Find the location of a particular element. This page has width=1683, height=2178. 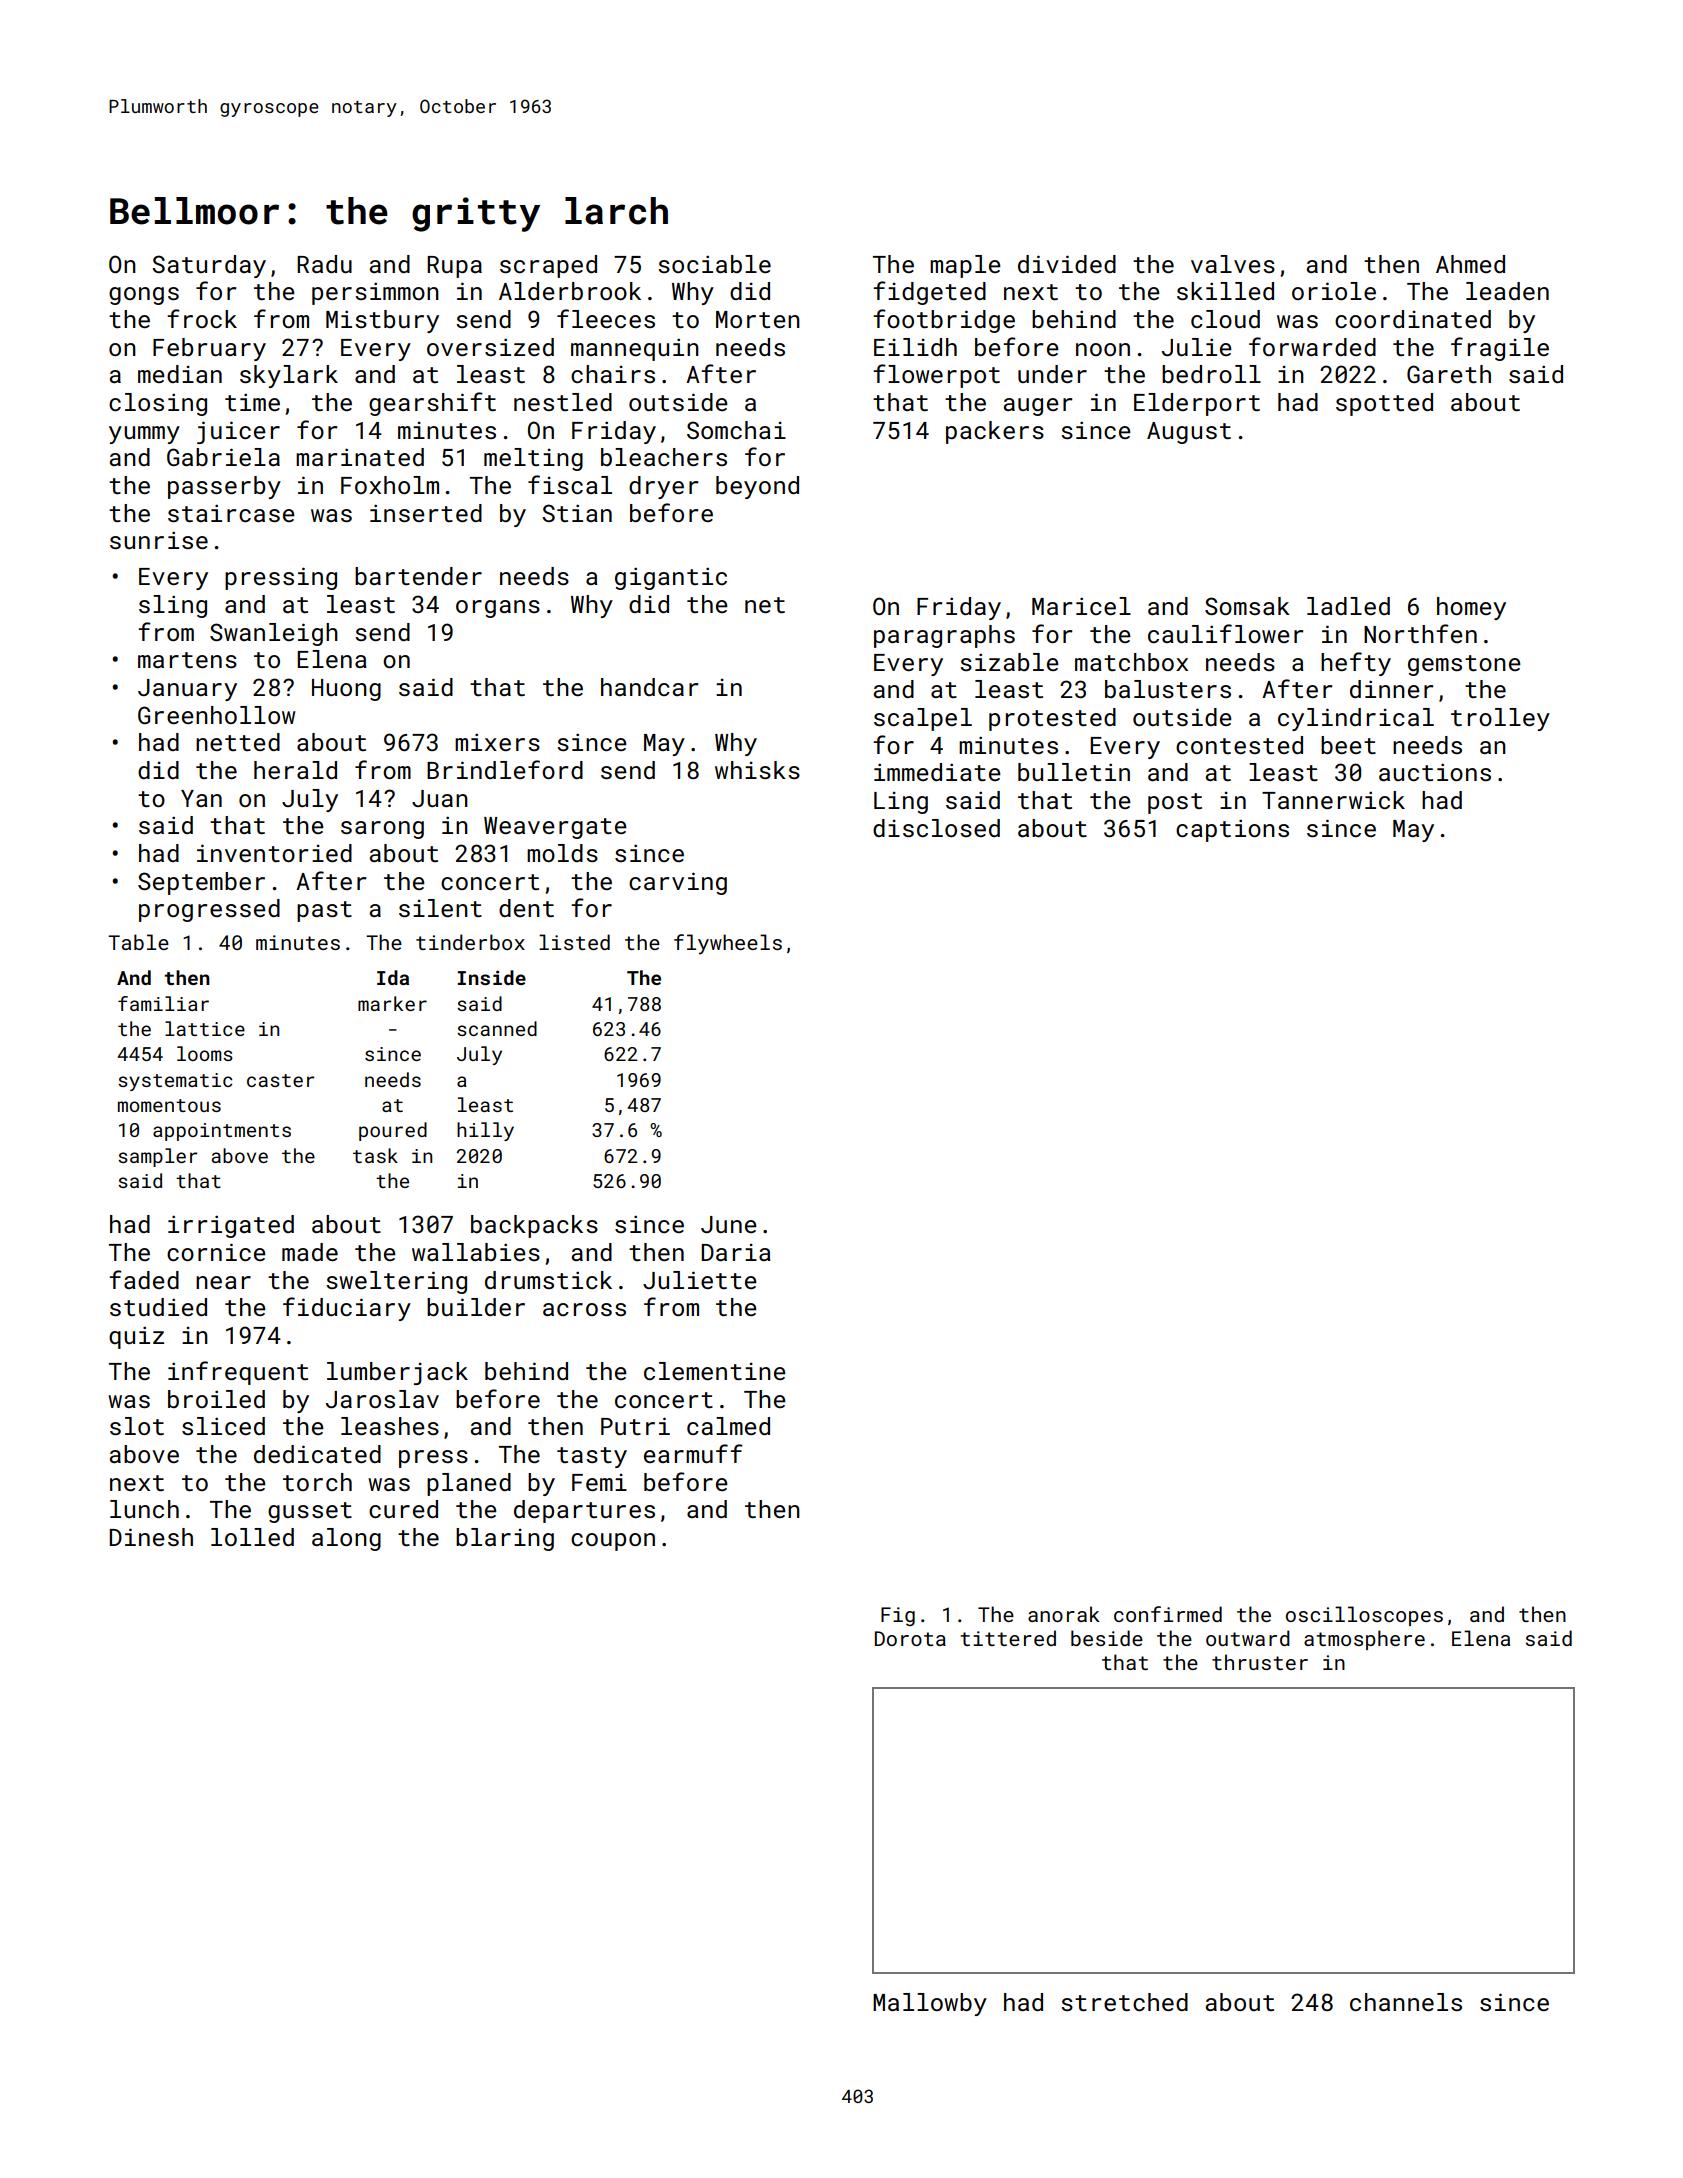

stretched is located at coordinates (1124, 2002).
